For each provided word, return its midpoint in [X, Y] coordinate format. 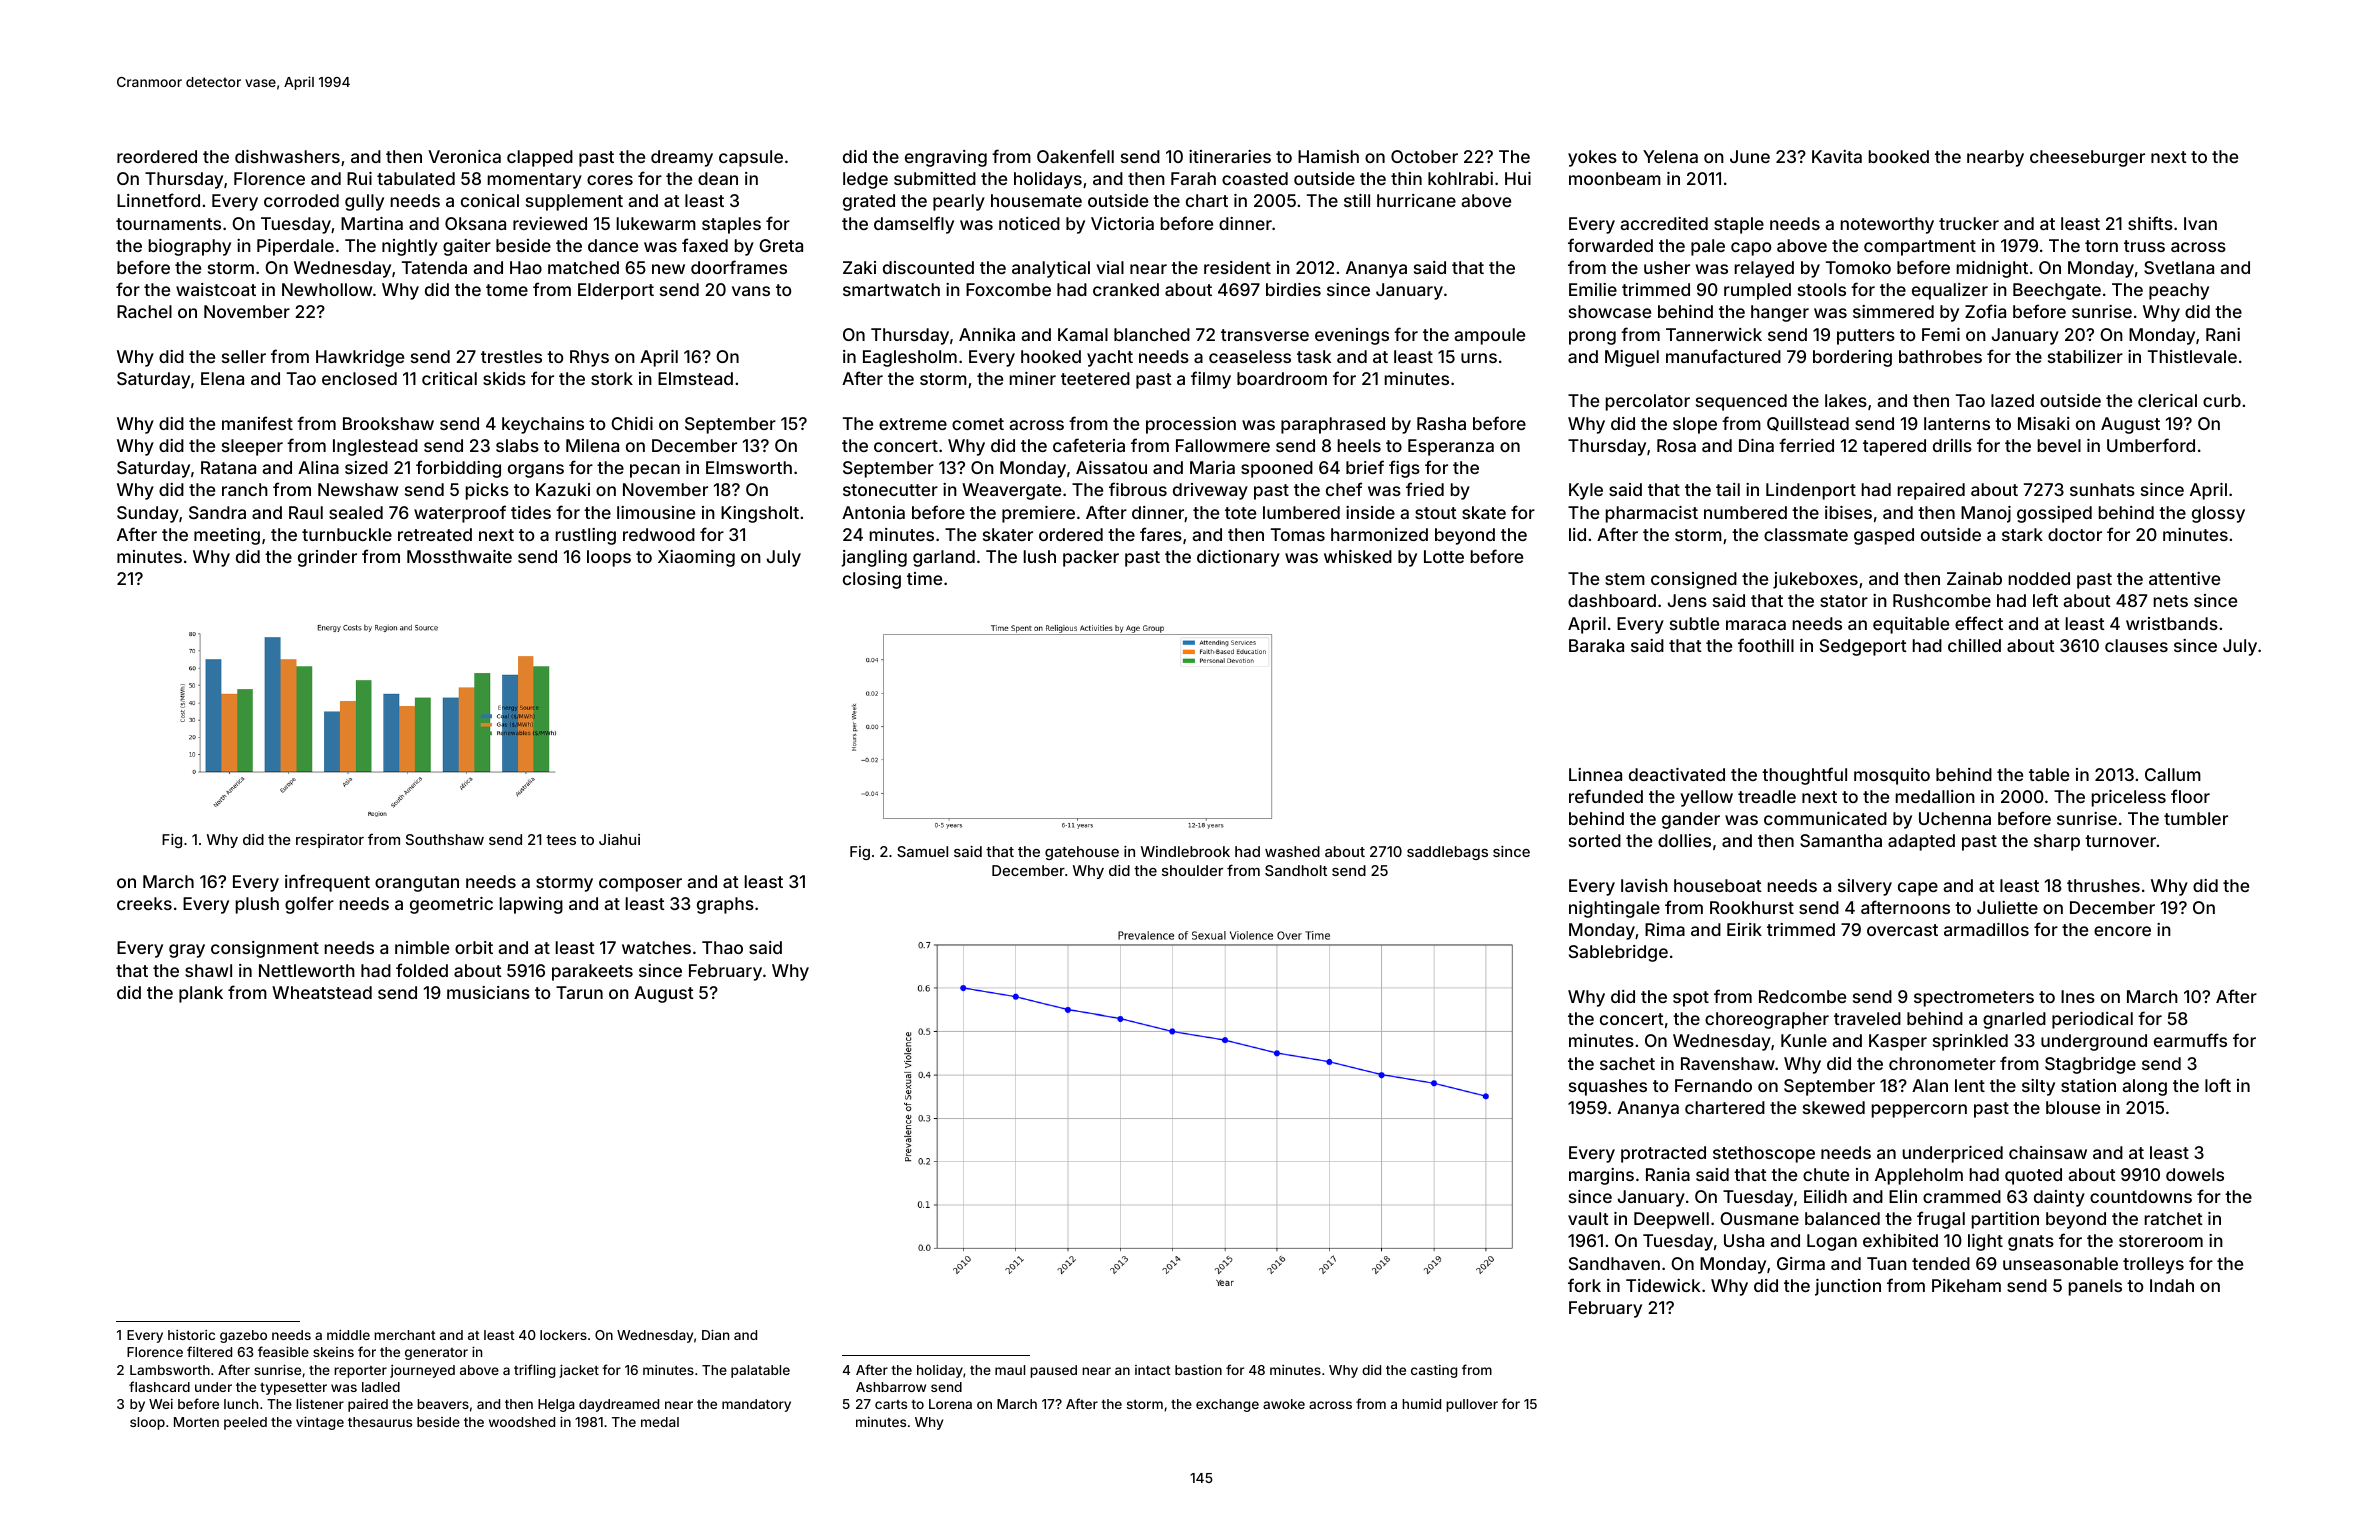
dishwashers [287, 156]
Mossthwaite [459, 556]
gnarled [2014, 1020]
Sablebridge [1618, 953]
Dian [715, 1334]
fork [1584, 1285]
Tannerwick [1714, 334]
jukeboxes [1815, 580]
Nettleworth [307, 970]
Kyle [1586, 491]
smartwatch [891, 289]
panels [2095, 1287]
